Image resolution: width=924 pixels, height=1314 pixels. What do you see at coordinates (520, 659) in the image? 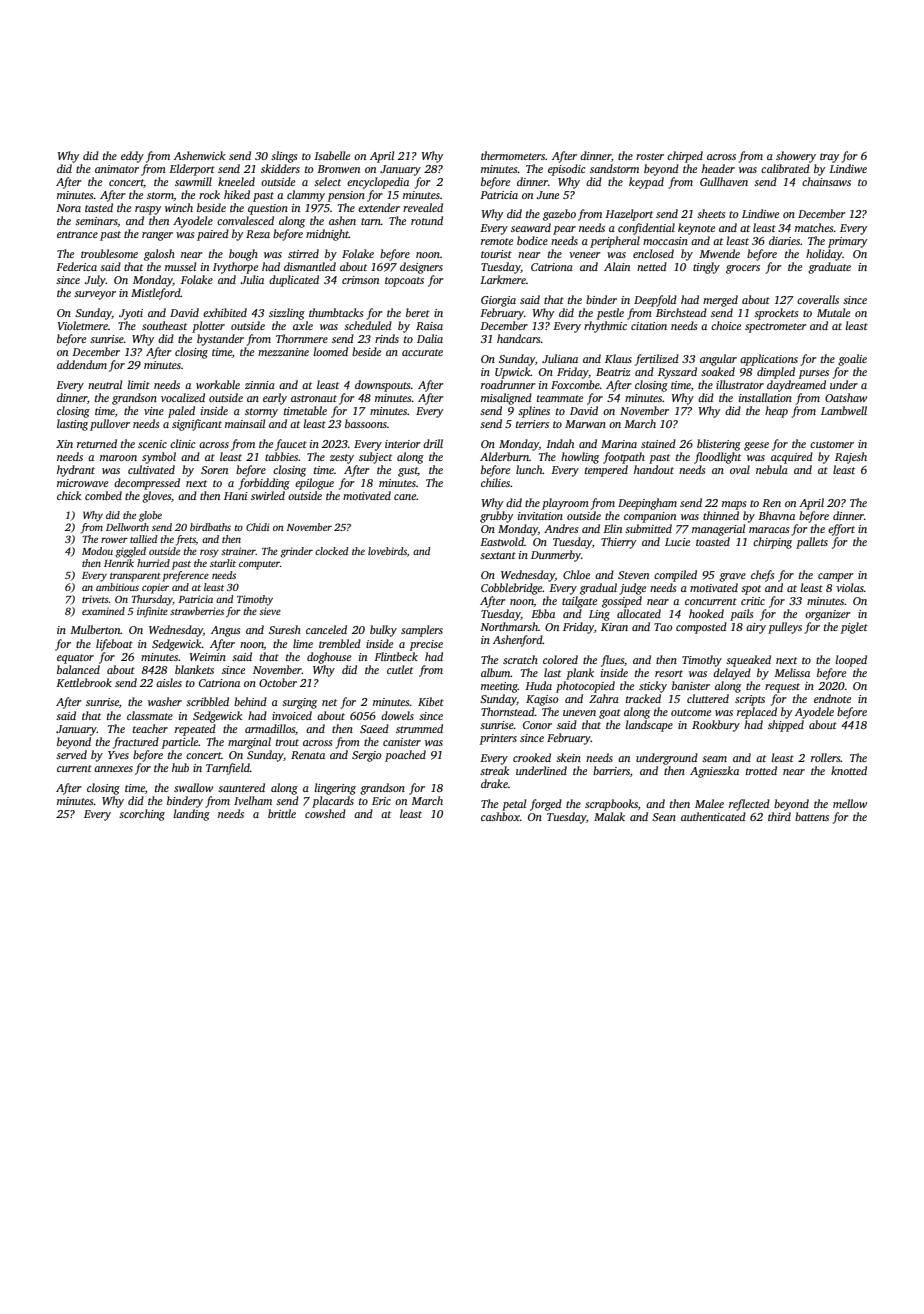
I see `scratch` at bounding box center [520, 659].
